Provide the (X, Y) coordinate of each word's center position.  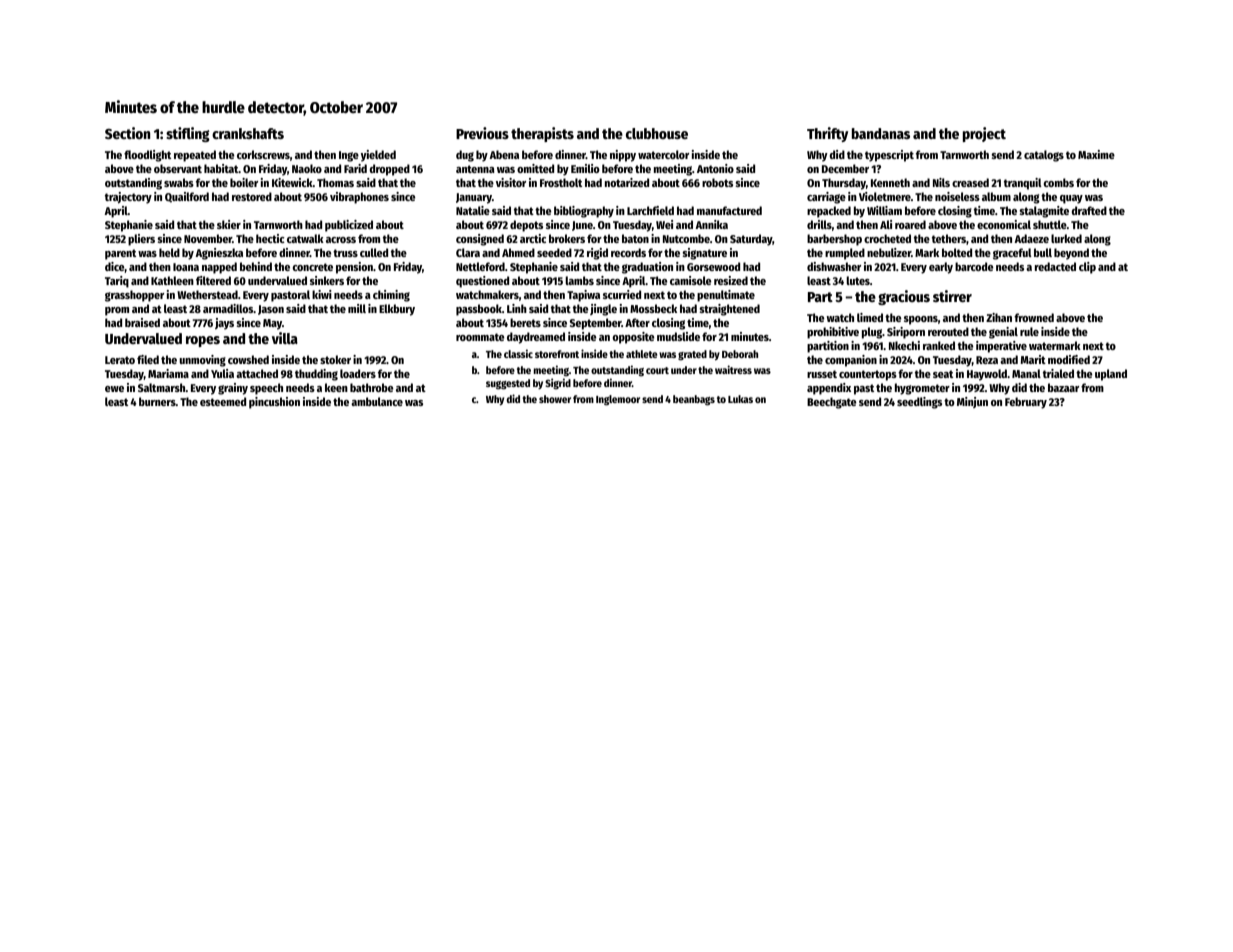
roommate (480, 337)
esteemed (223, 401)
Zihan (999, 317)
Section (127, 133)
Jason (271, 310)
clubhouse (657, 133)
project (984, 134)
